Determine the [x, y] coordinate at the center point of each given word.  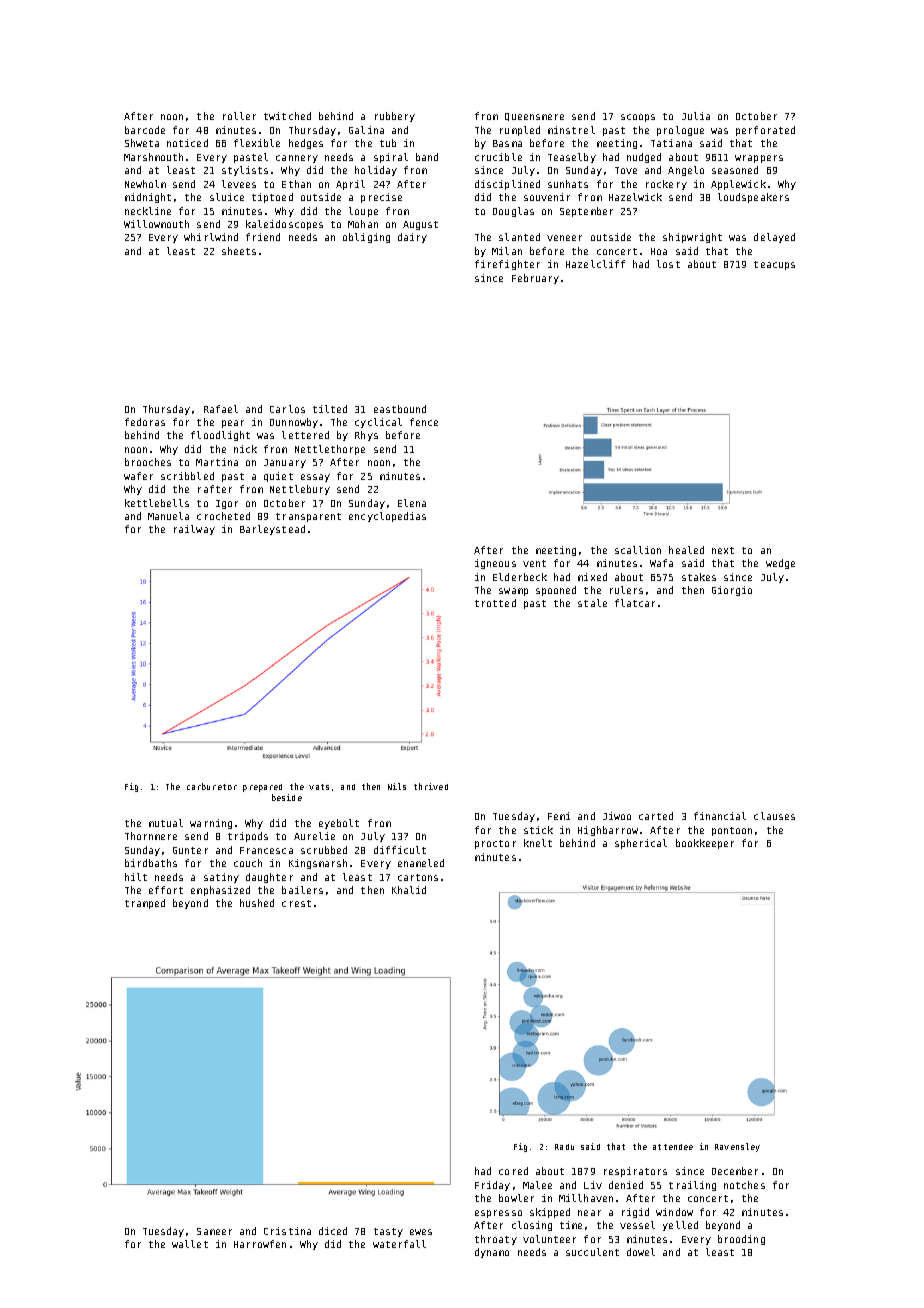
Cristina [287, 1231]
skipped [550, 1213]
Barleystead [272, 530]
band [427, 157]
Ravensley [737, 1147]
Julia [696, 116]
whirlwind [211, 237]
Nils [397, 786]
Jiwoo [617, 816]
